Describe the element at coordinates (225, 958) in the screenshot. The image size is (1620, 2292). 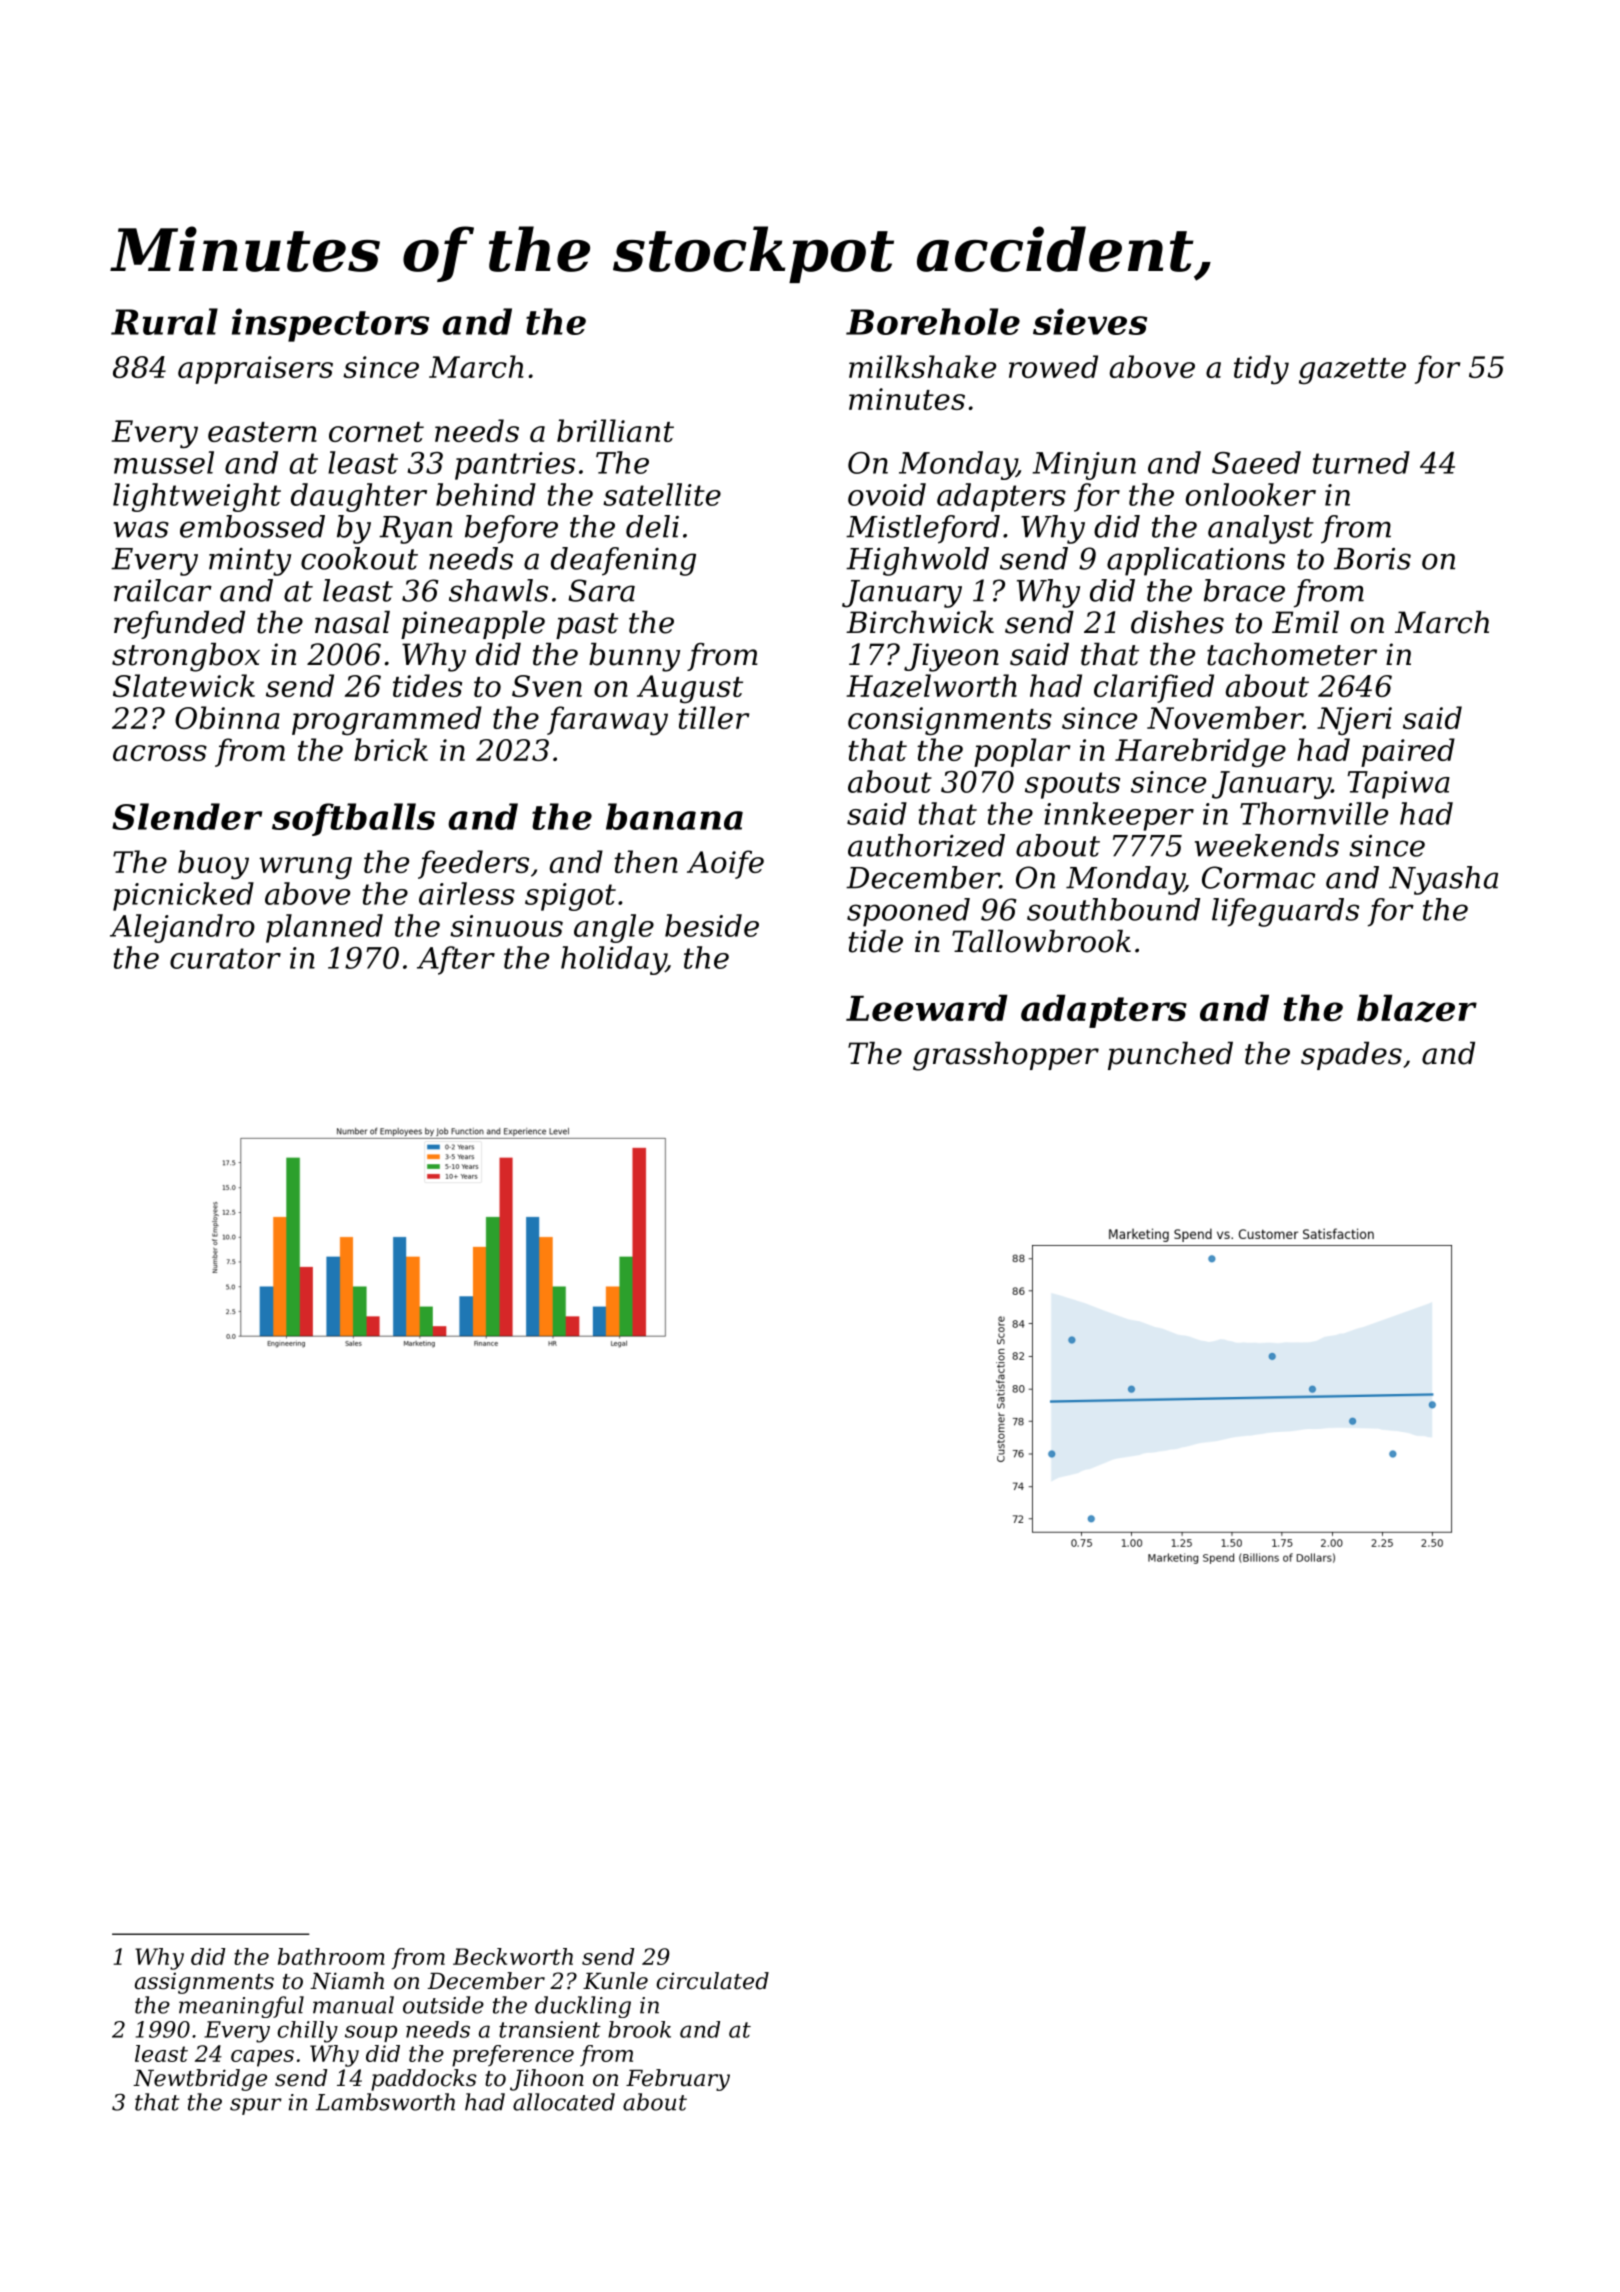
I see `curator` at that location.
